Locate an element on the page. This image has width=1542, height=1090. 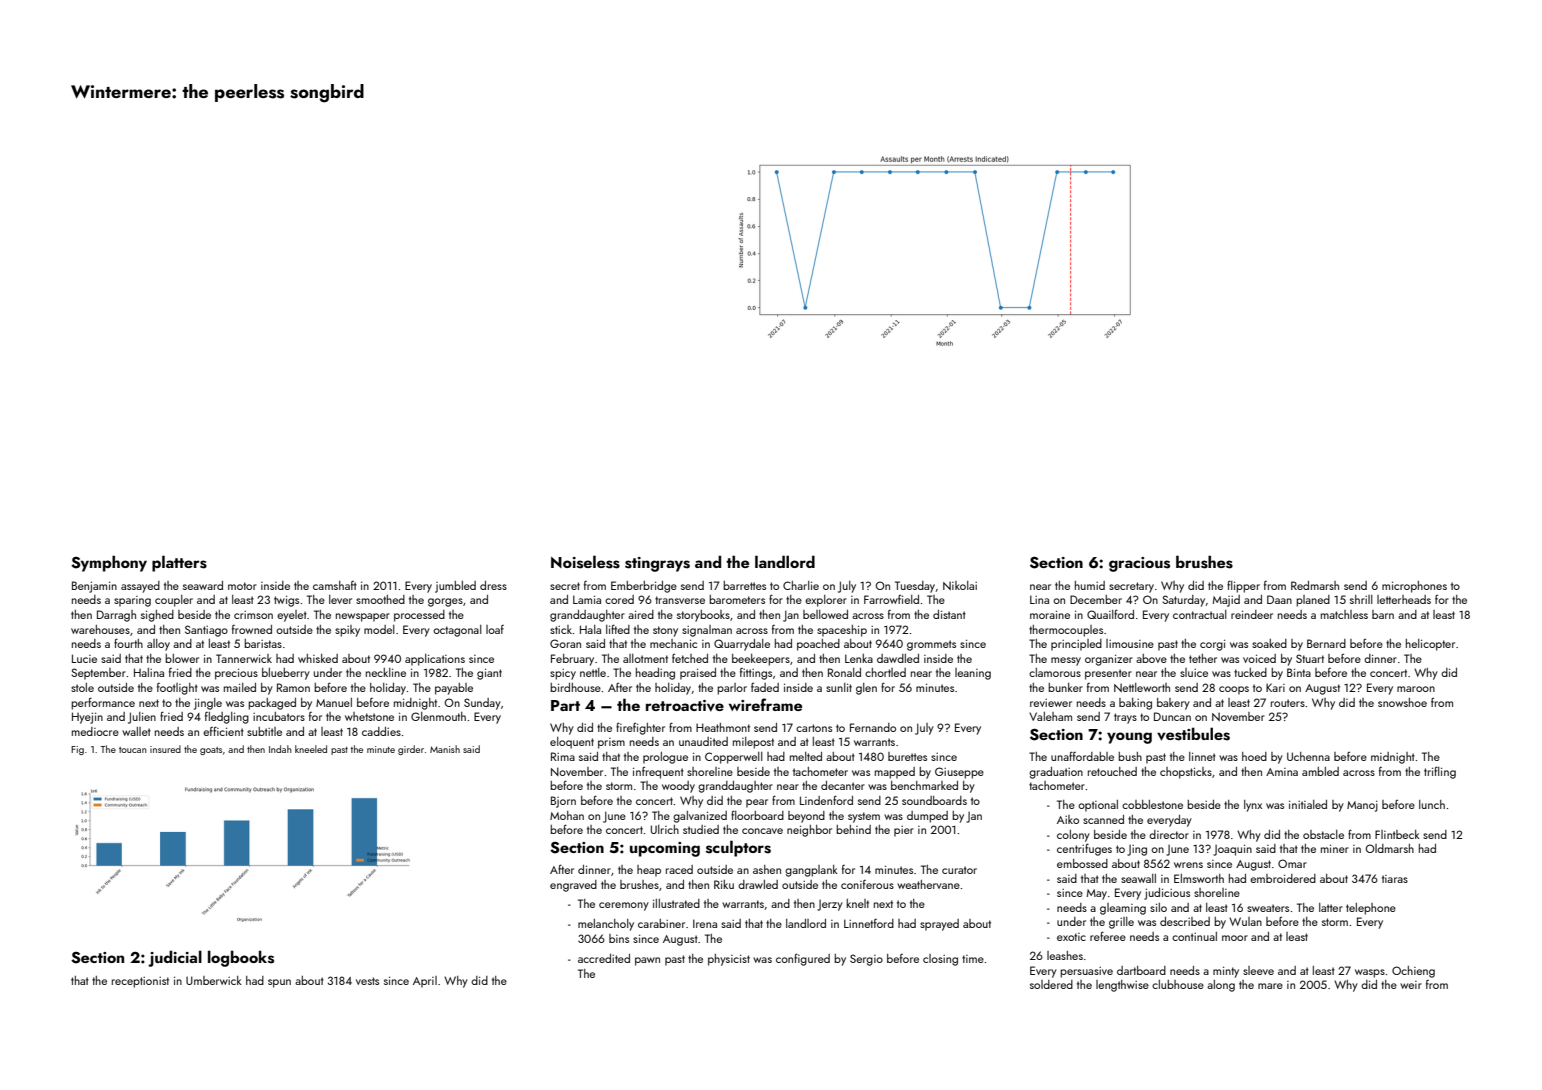
spun is located at coordinates (279, 983).
